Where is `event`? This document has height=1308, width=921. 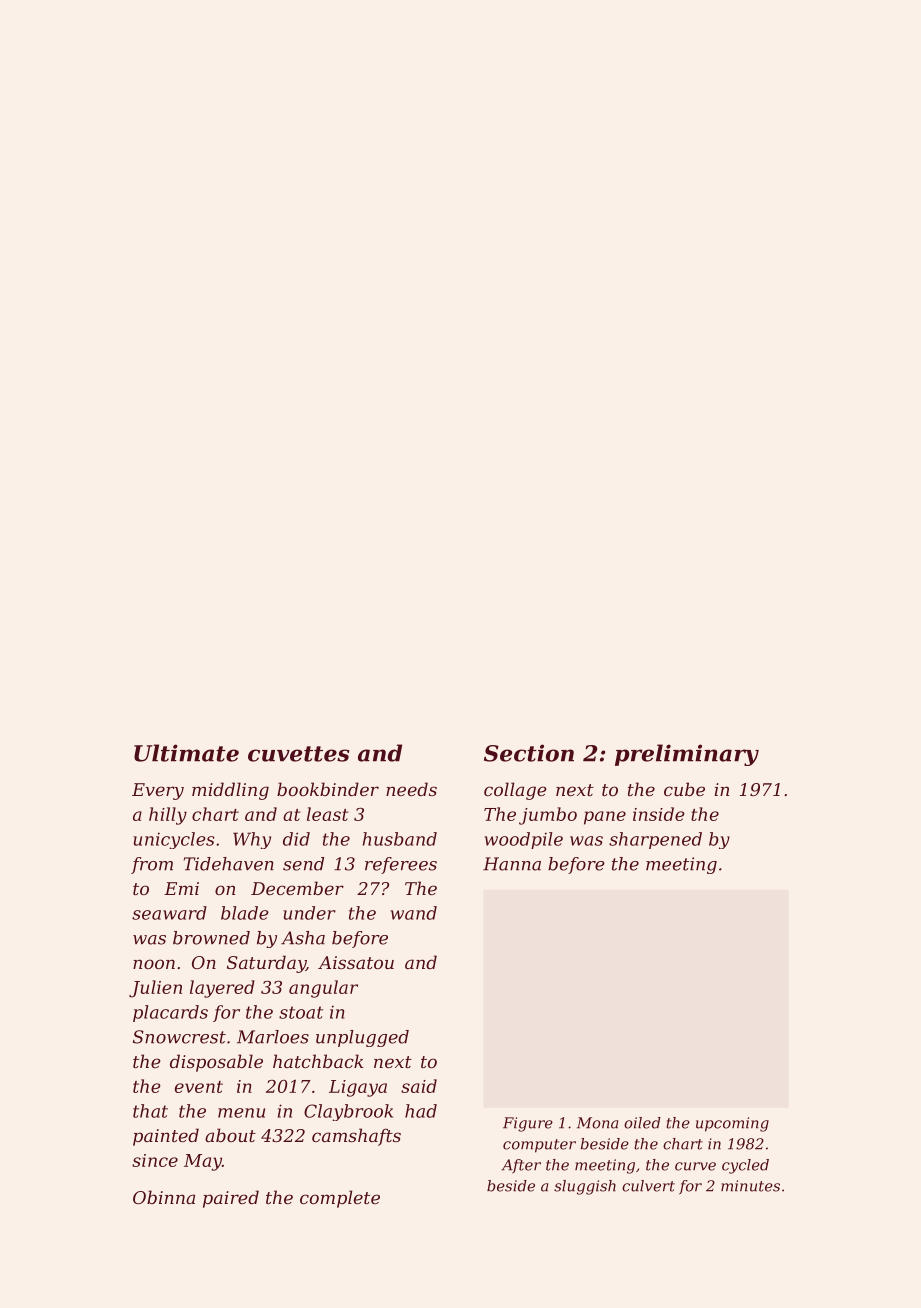
event is located at coordinates (199, 1087).
